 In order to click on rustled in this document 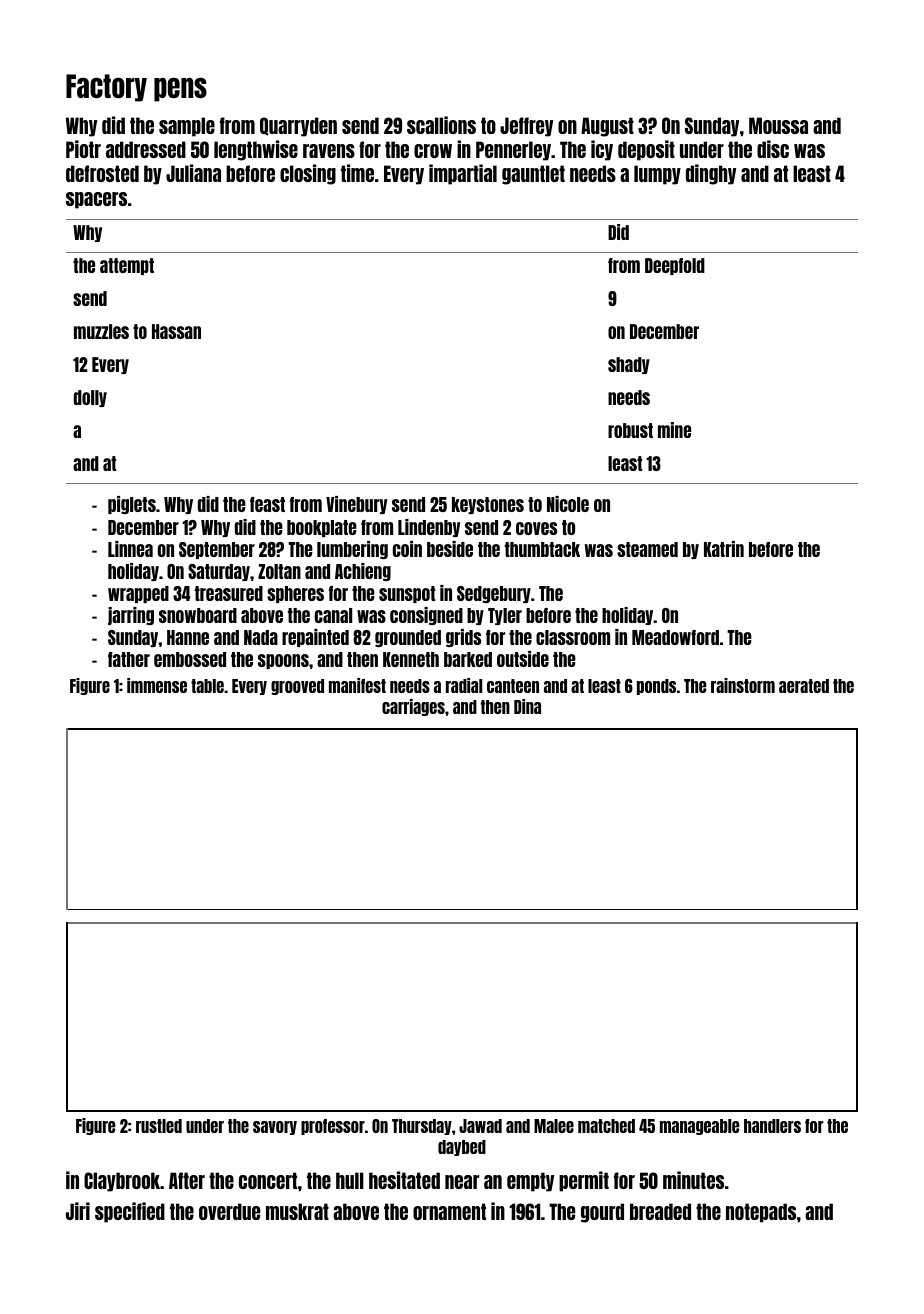, I will do `click(159, 1126)`.
